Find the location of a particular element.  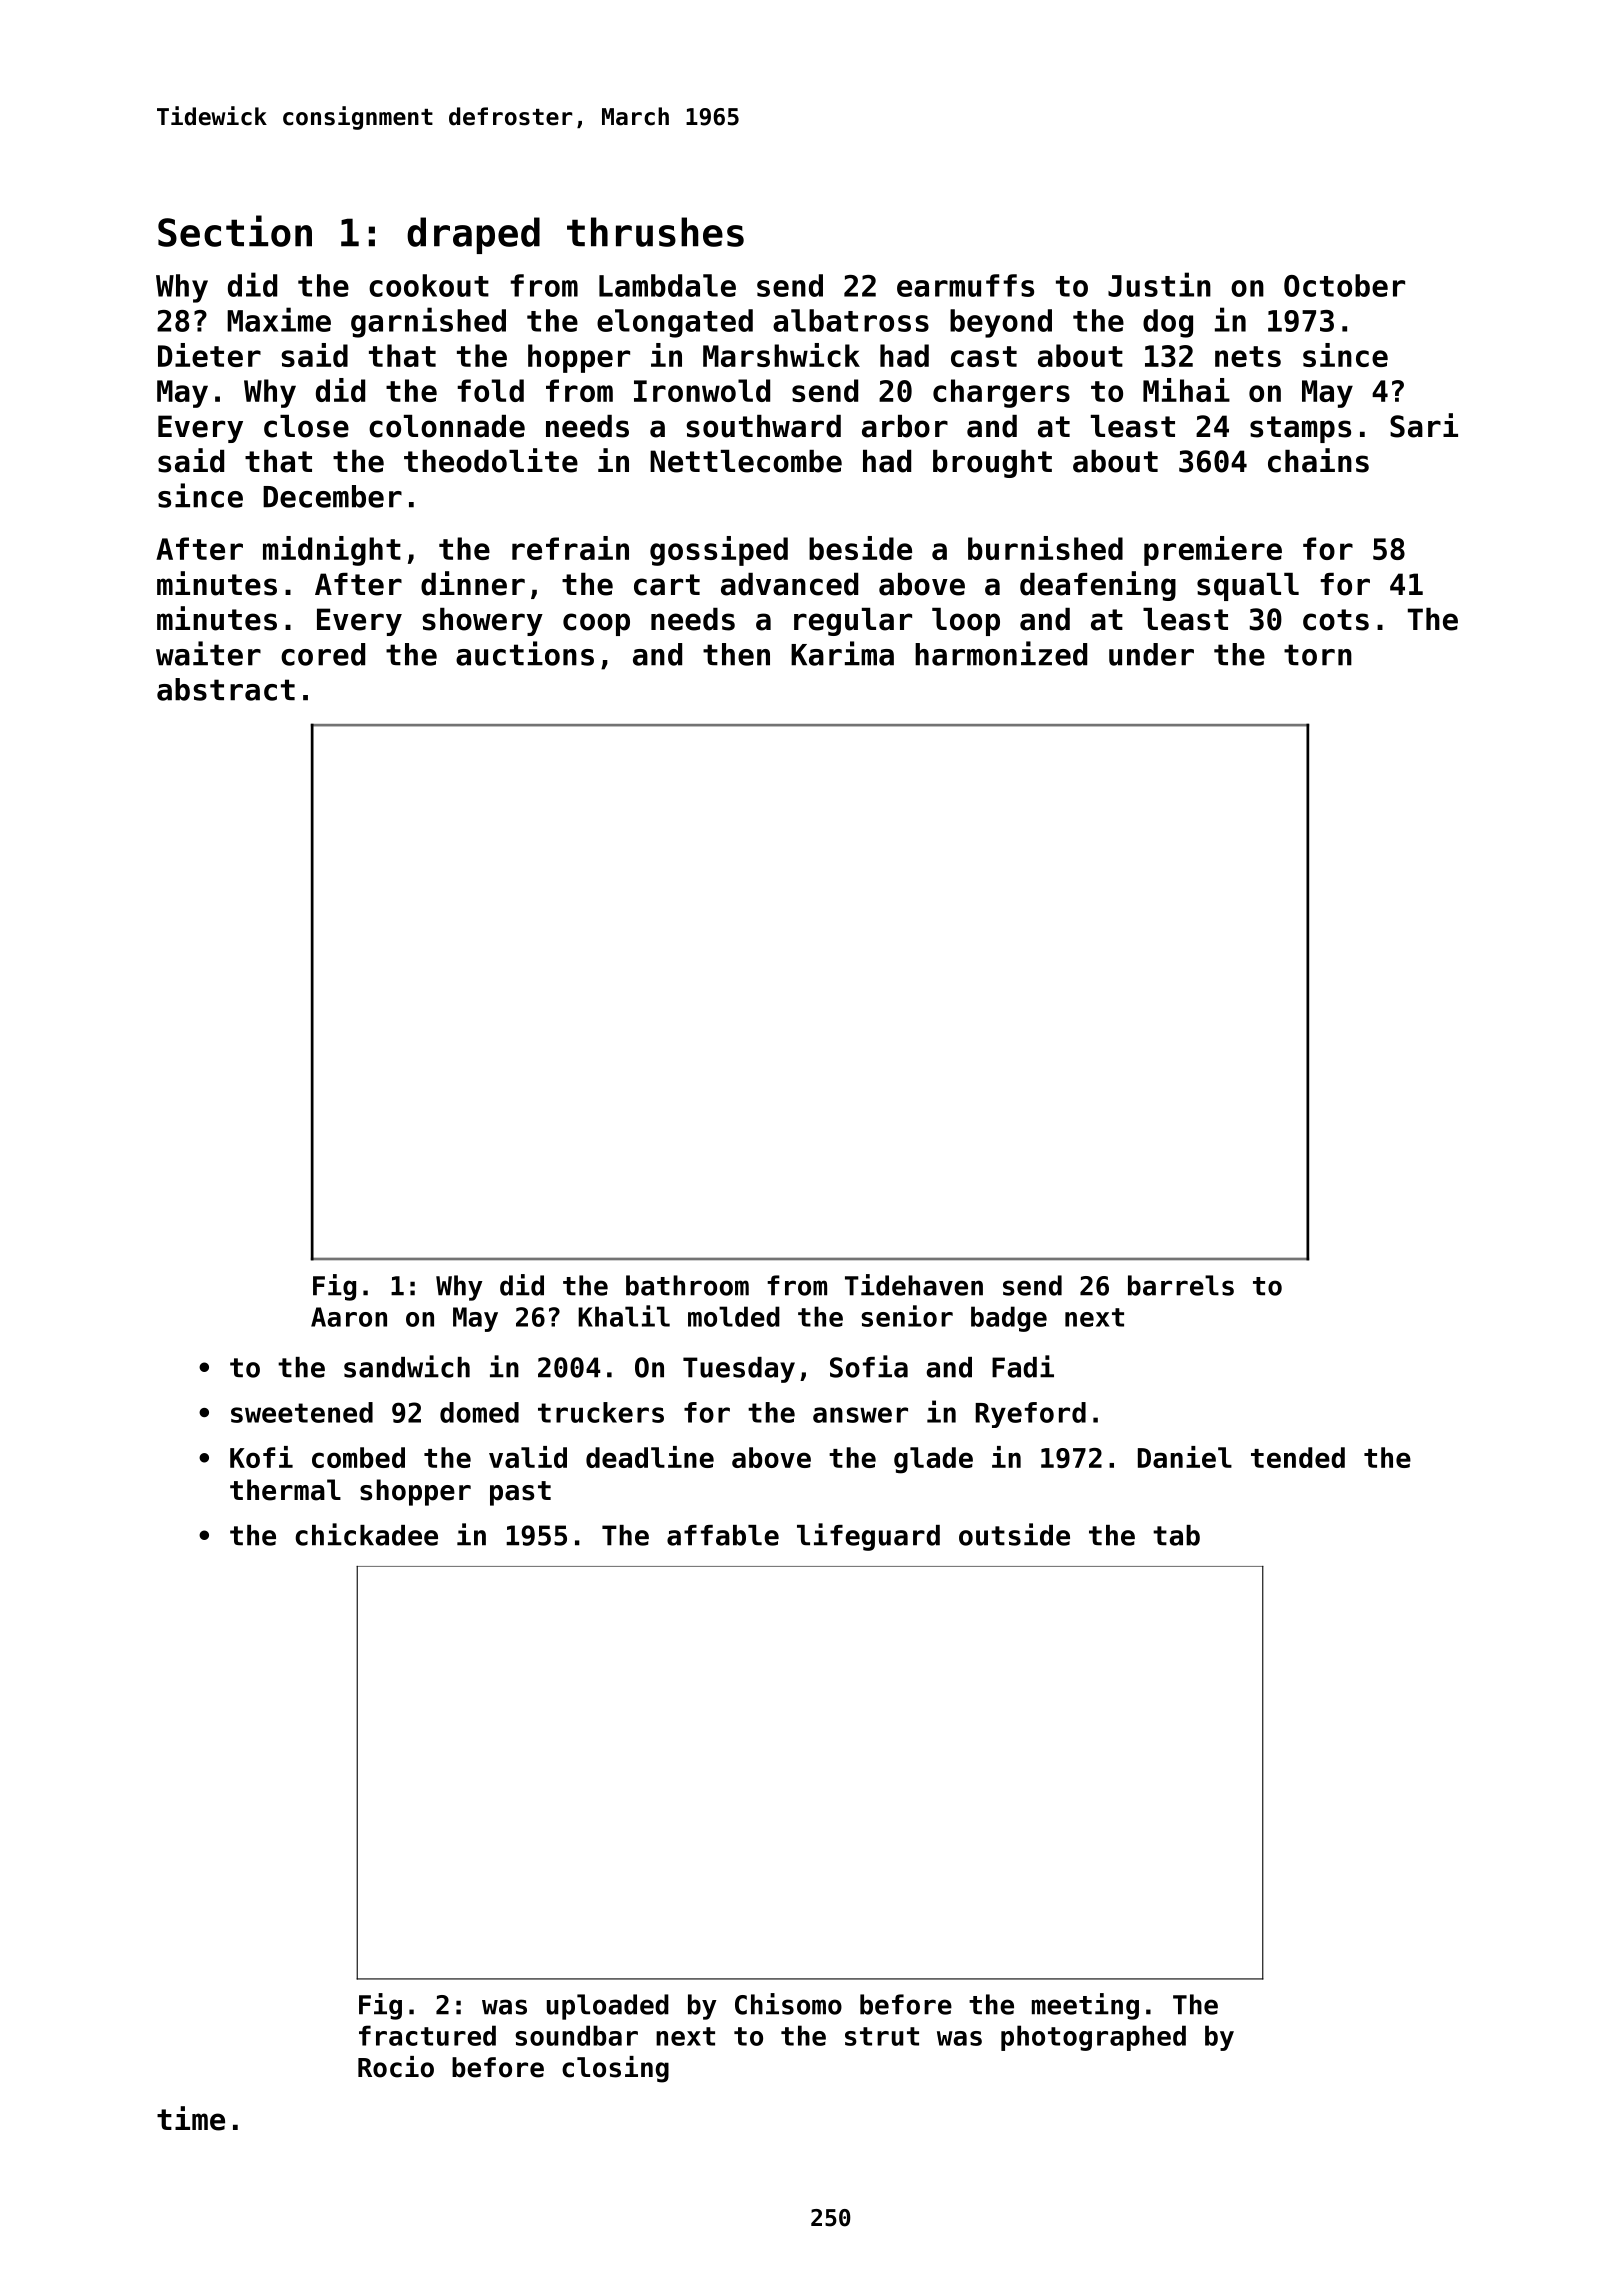

tended is located at coordinates (1298, 1457).
